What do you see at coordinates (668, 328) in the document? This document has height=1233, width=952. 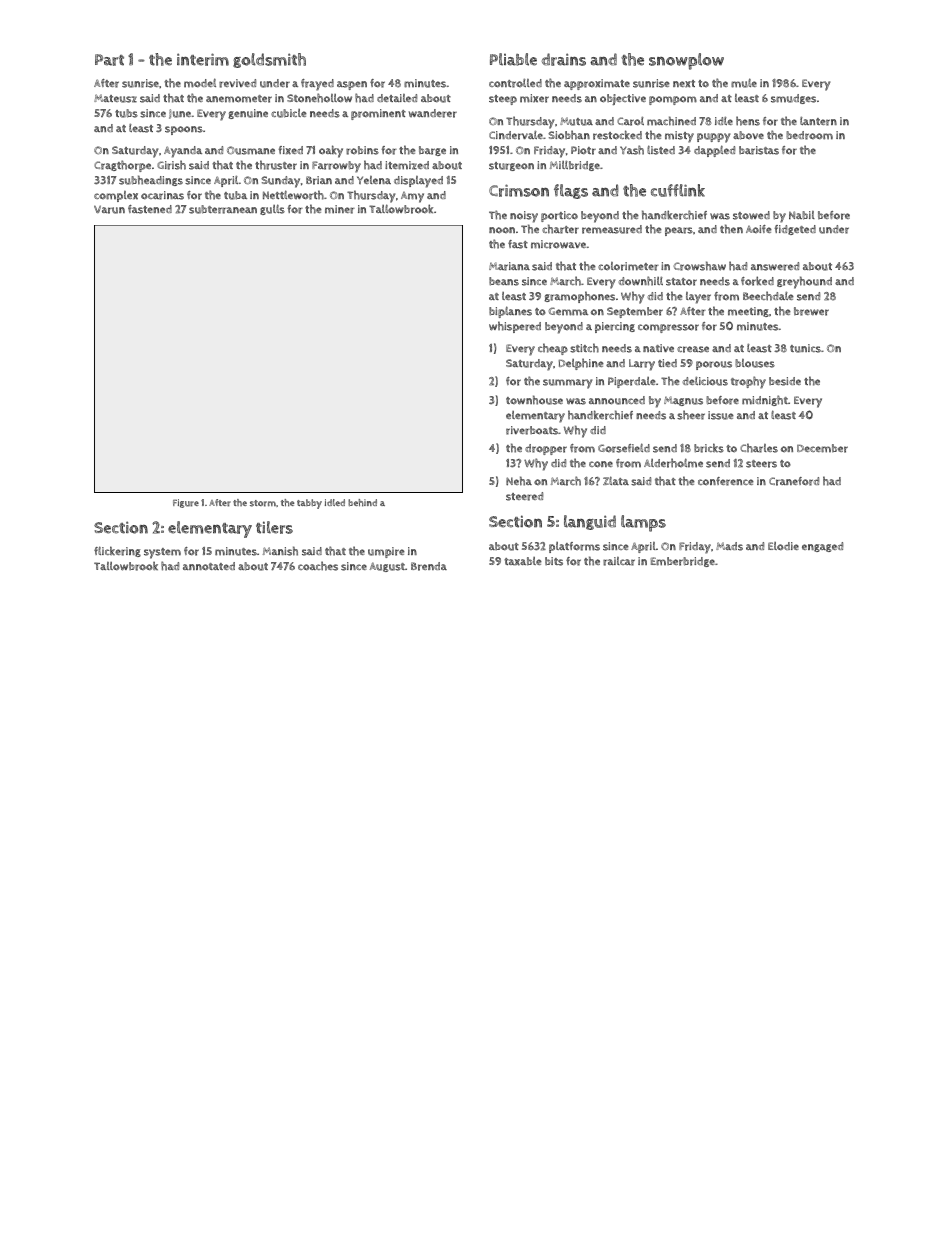 I see `compressor` at bounding box center [668, 328].
